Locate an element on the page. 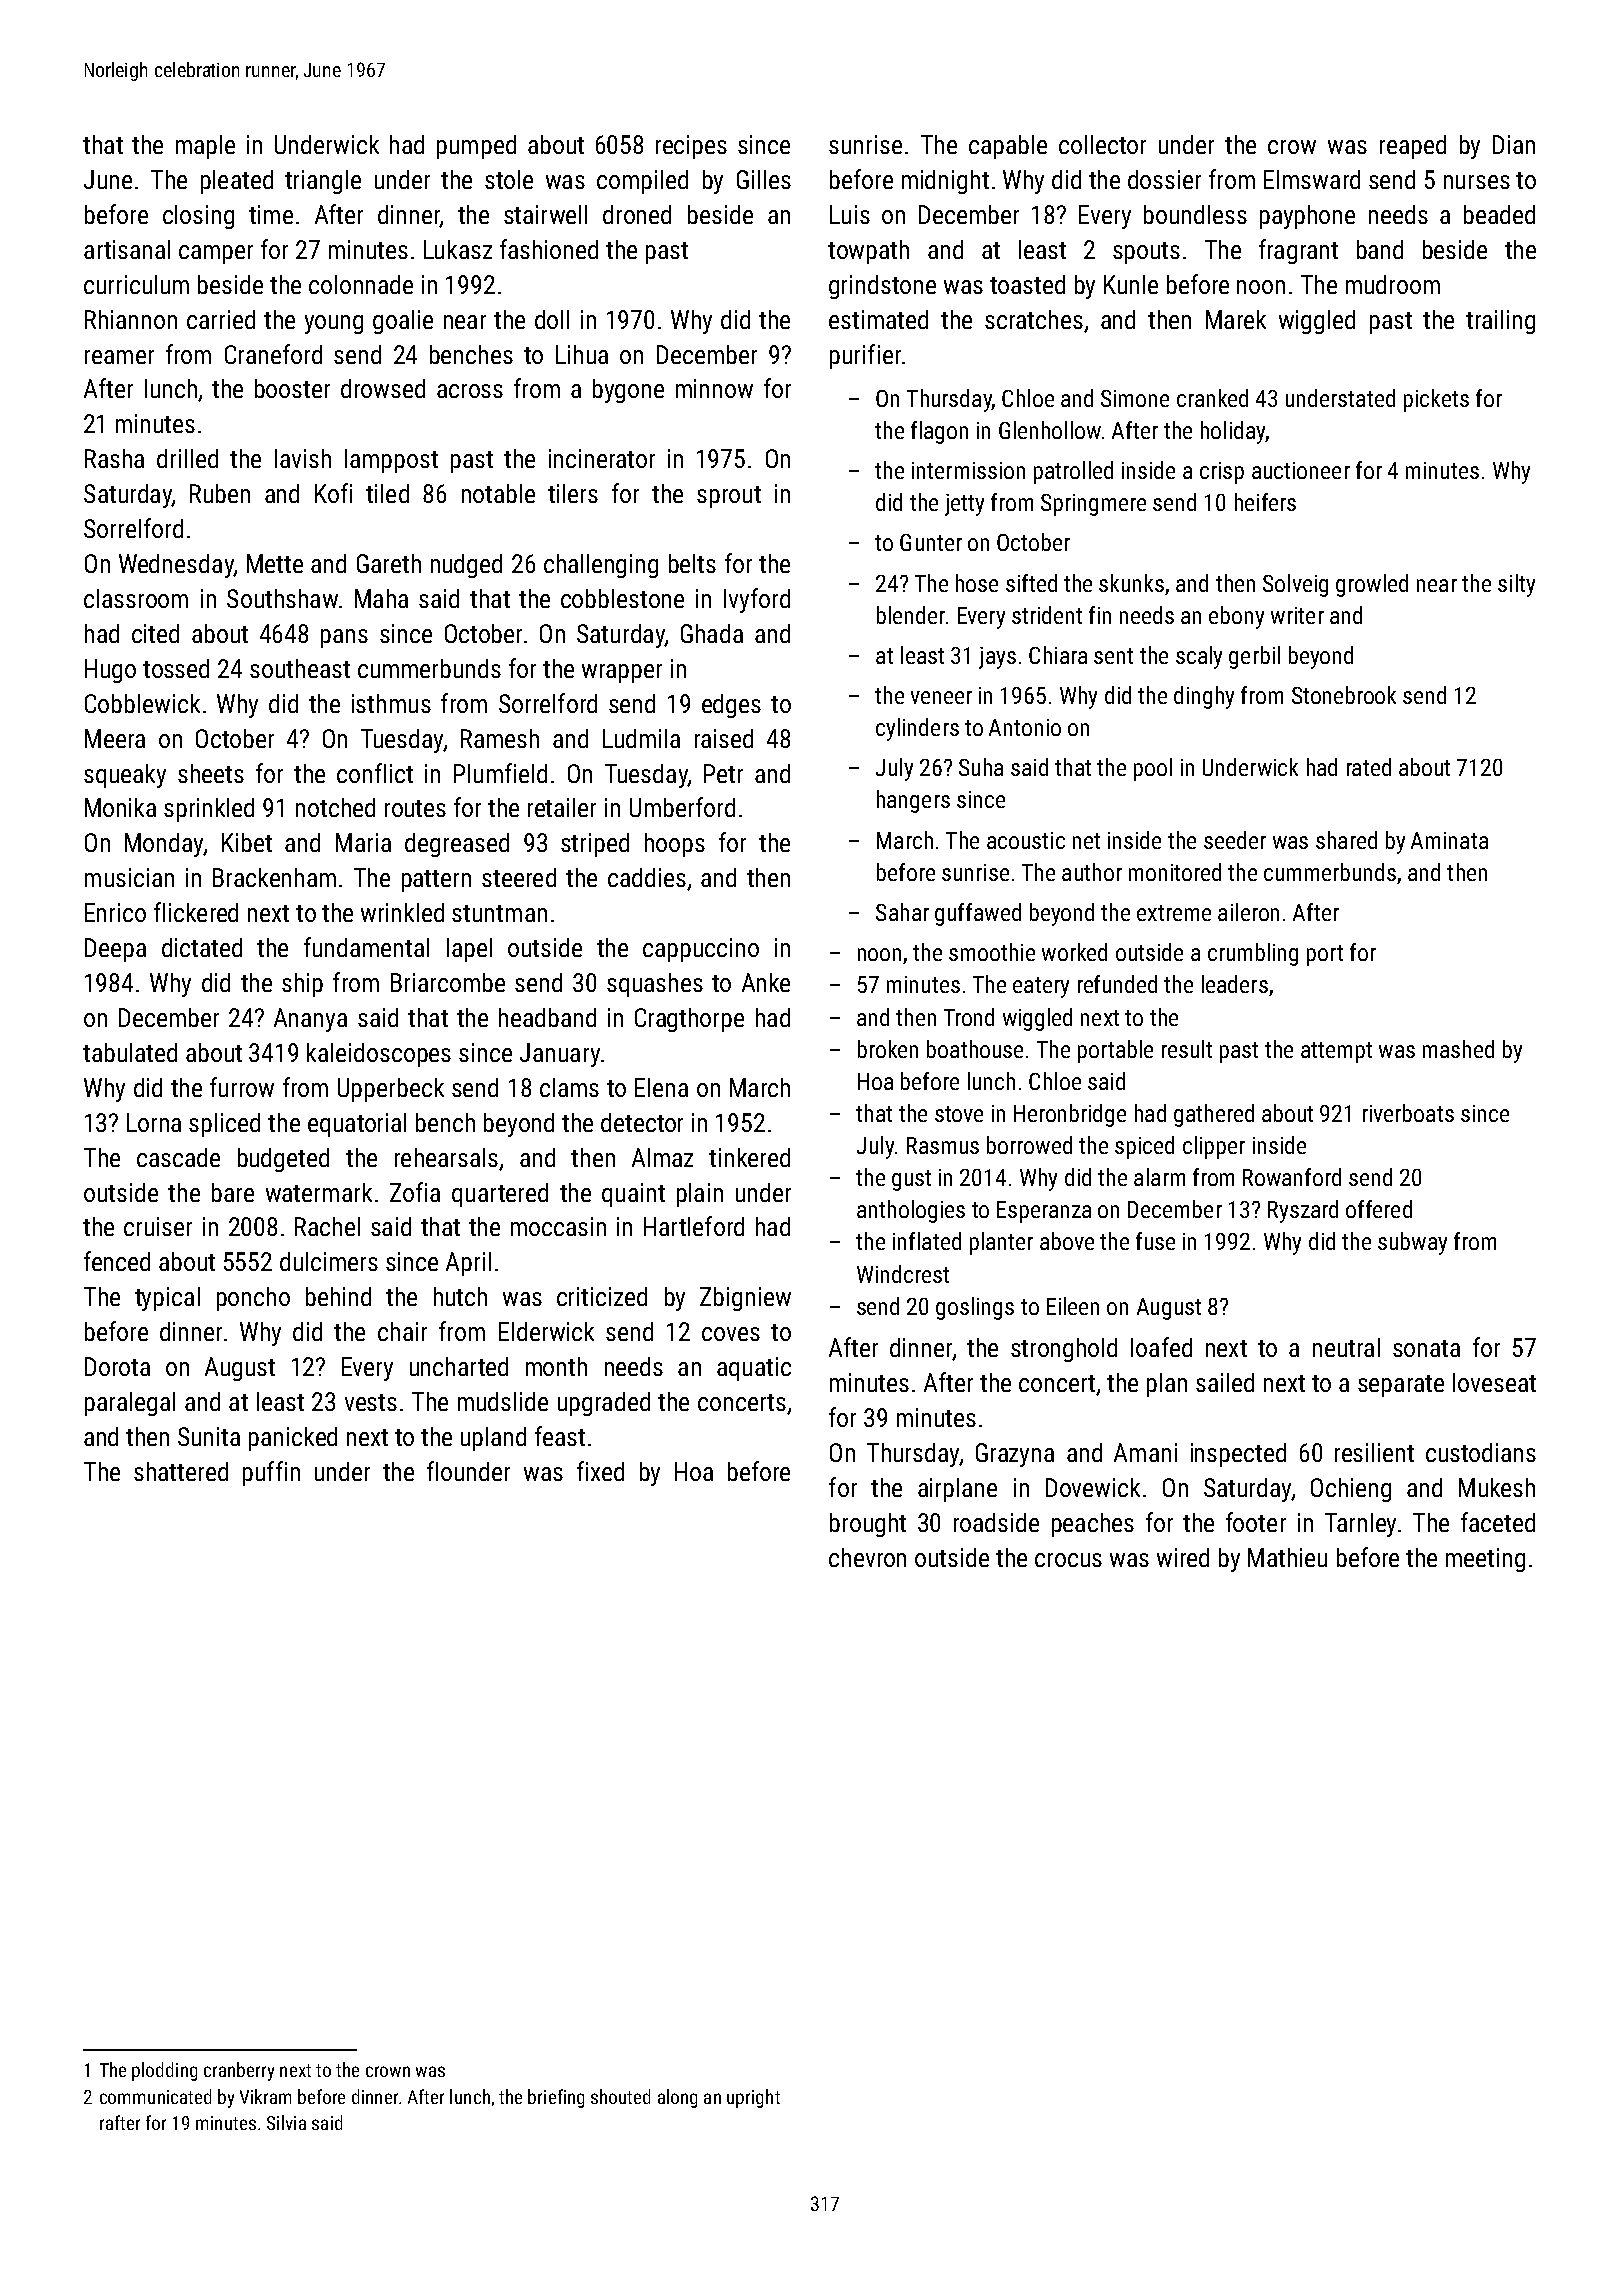  puffin is located at coordinates (271, 1473).
